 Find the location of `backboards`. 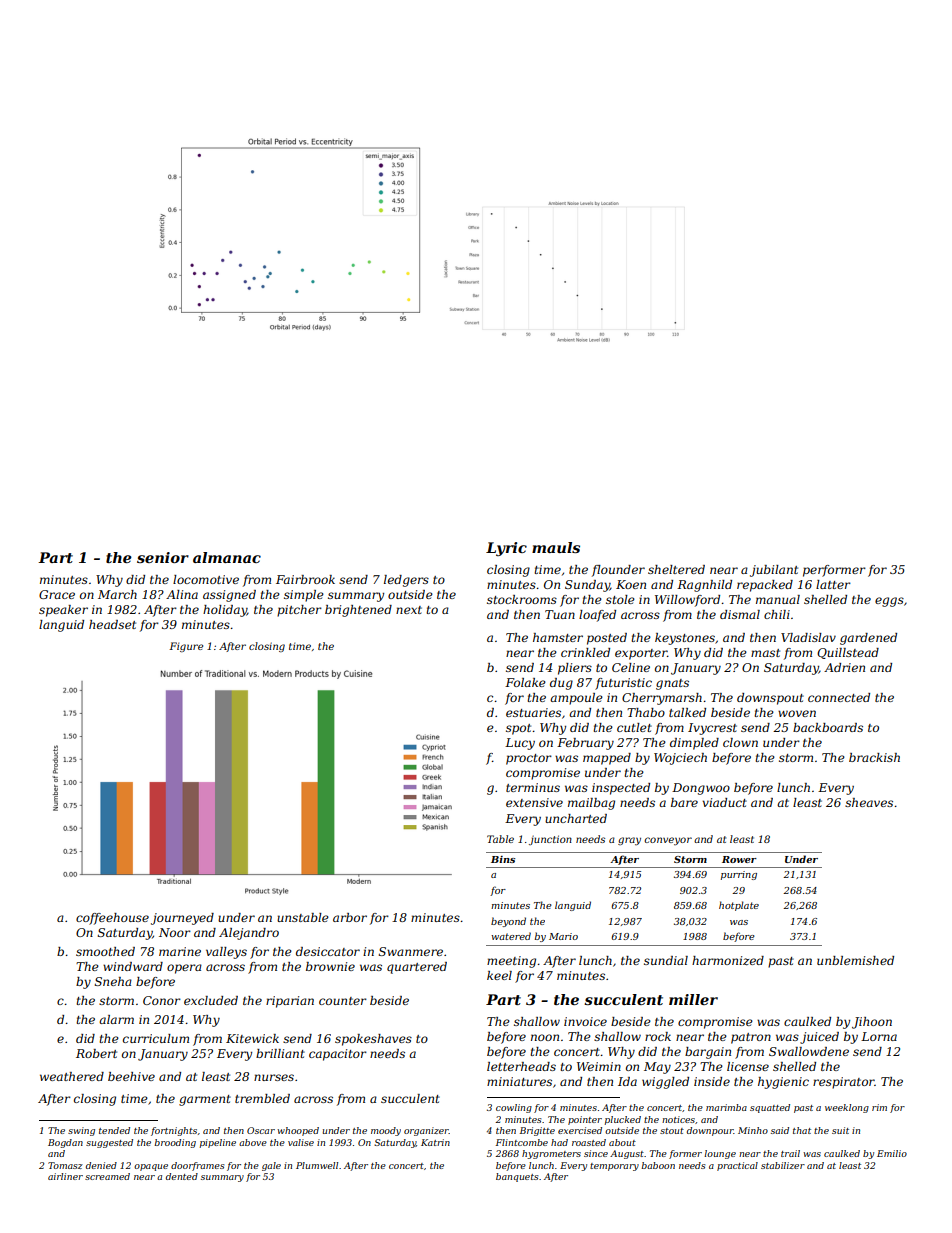

backboards is located at coordinates (828, 727).
